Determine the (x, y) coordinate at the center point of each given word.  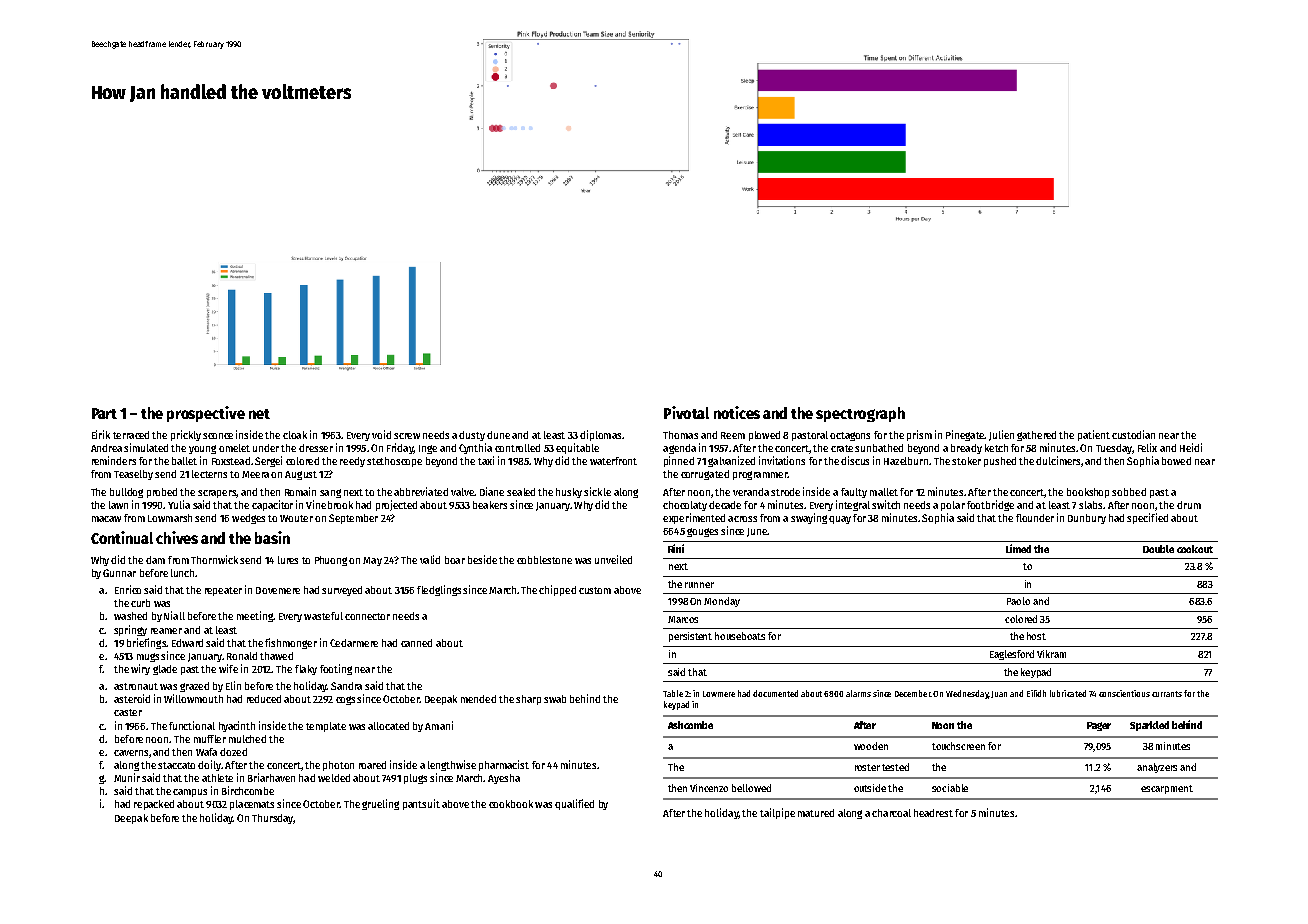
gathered (1036, 436)
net (259, 414)
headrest (933, 813)
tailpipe (777, 813)
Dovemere (278, 590)
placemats (252, 805)
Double (1158, 549)
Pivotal (686, 412)
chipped (557, 590)
